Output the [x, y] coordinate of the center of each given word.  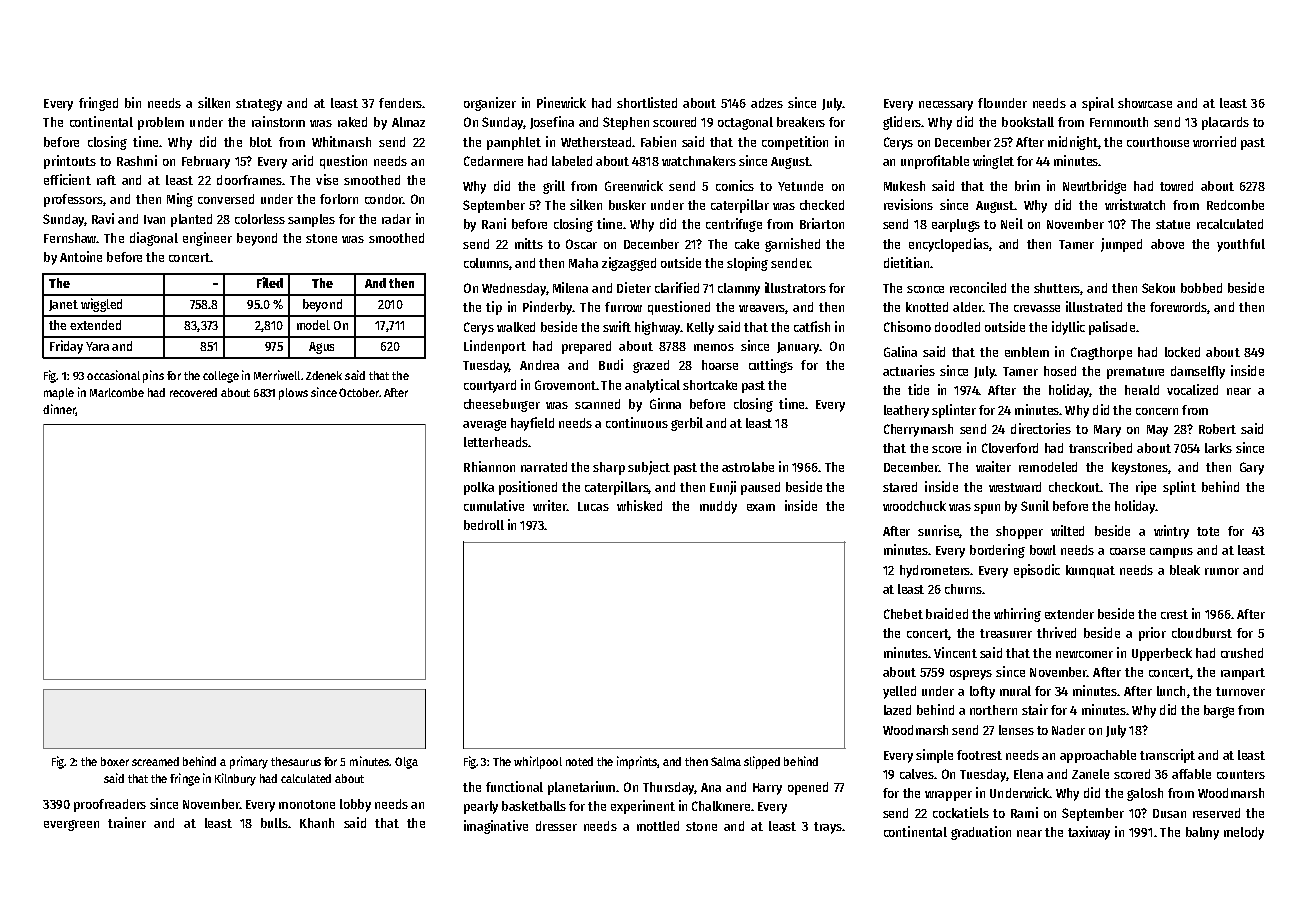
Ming [180, 200]
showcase [1145, 103]
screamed [155, 761]
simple [934, 756]
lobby [355, 805]
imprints [637, 762]
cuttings [771, 366]
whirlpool [538, 762]
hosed [1060, 371]
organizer [490, 104]
